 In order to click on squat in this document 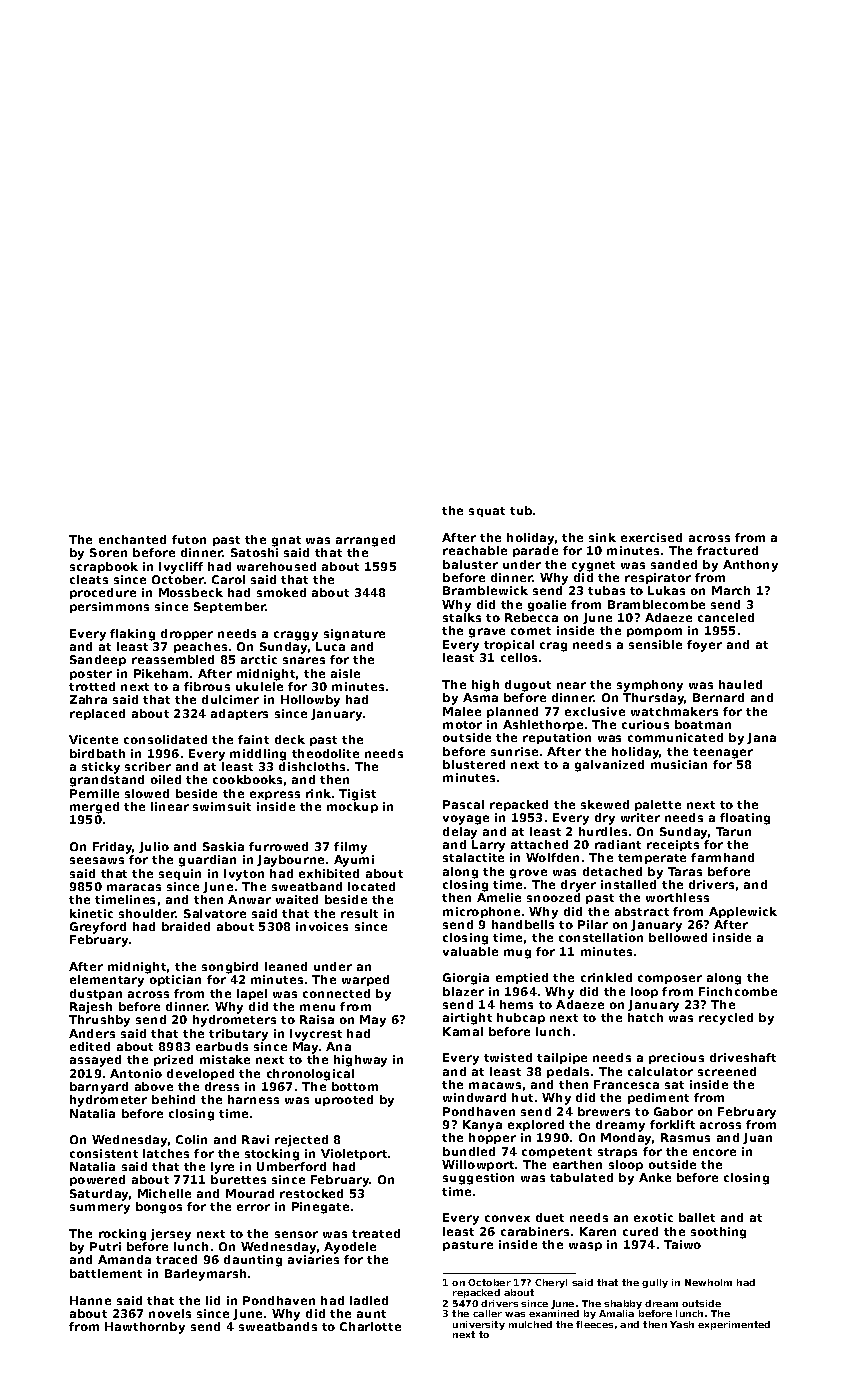, I will do `click(487, 512)`.
